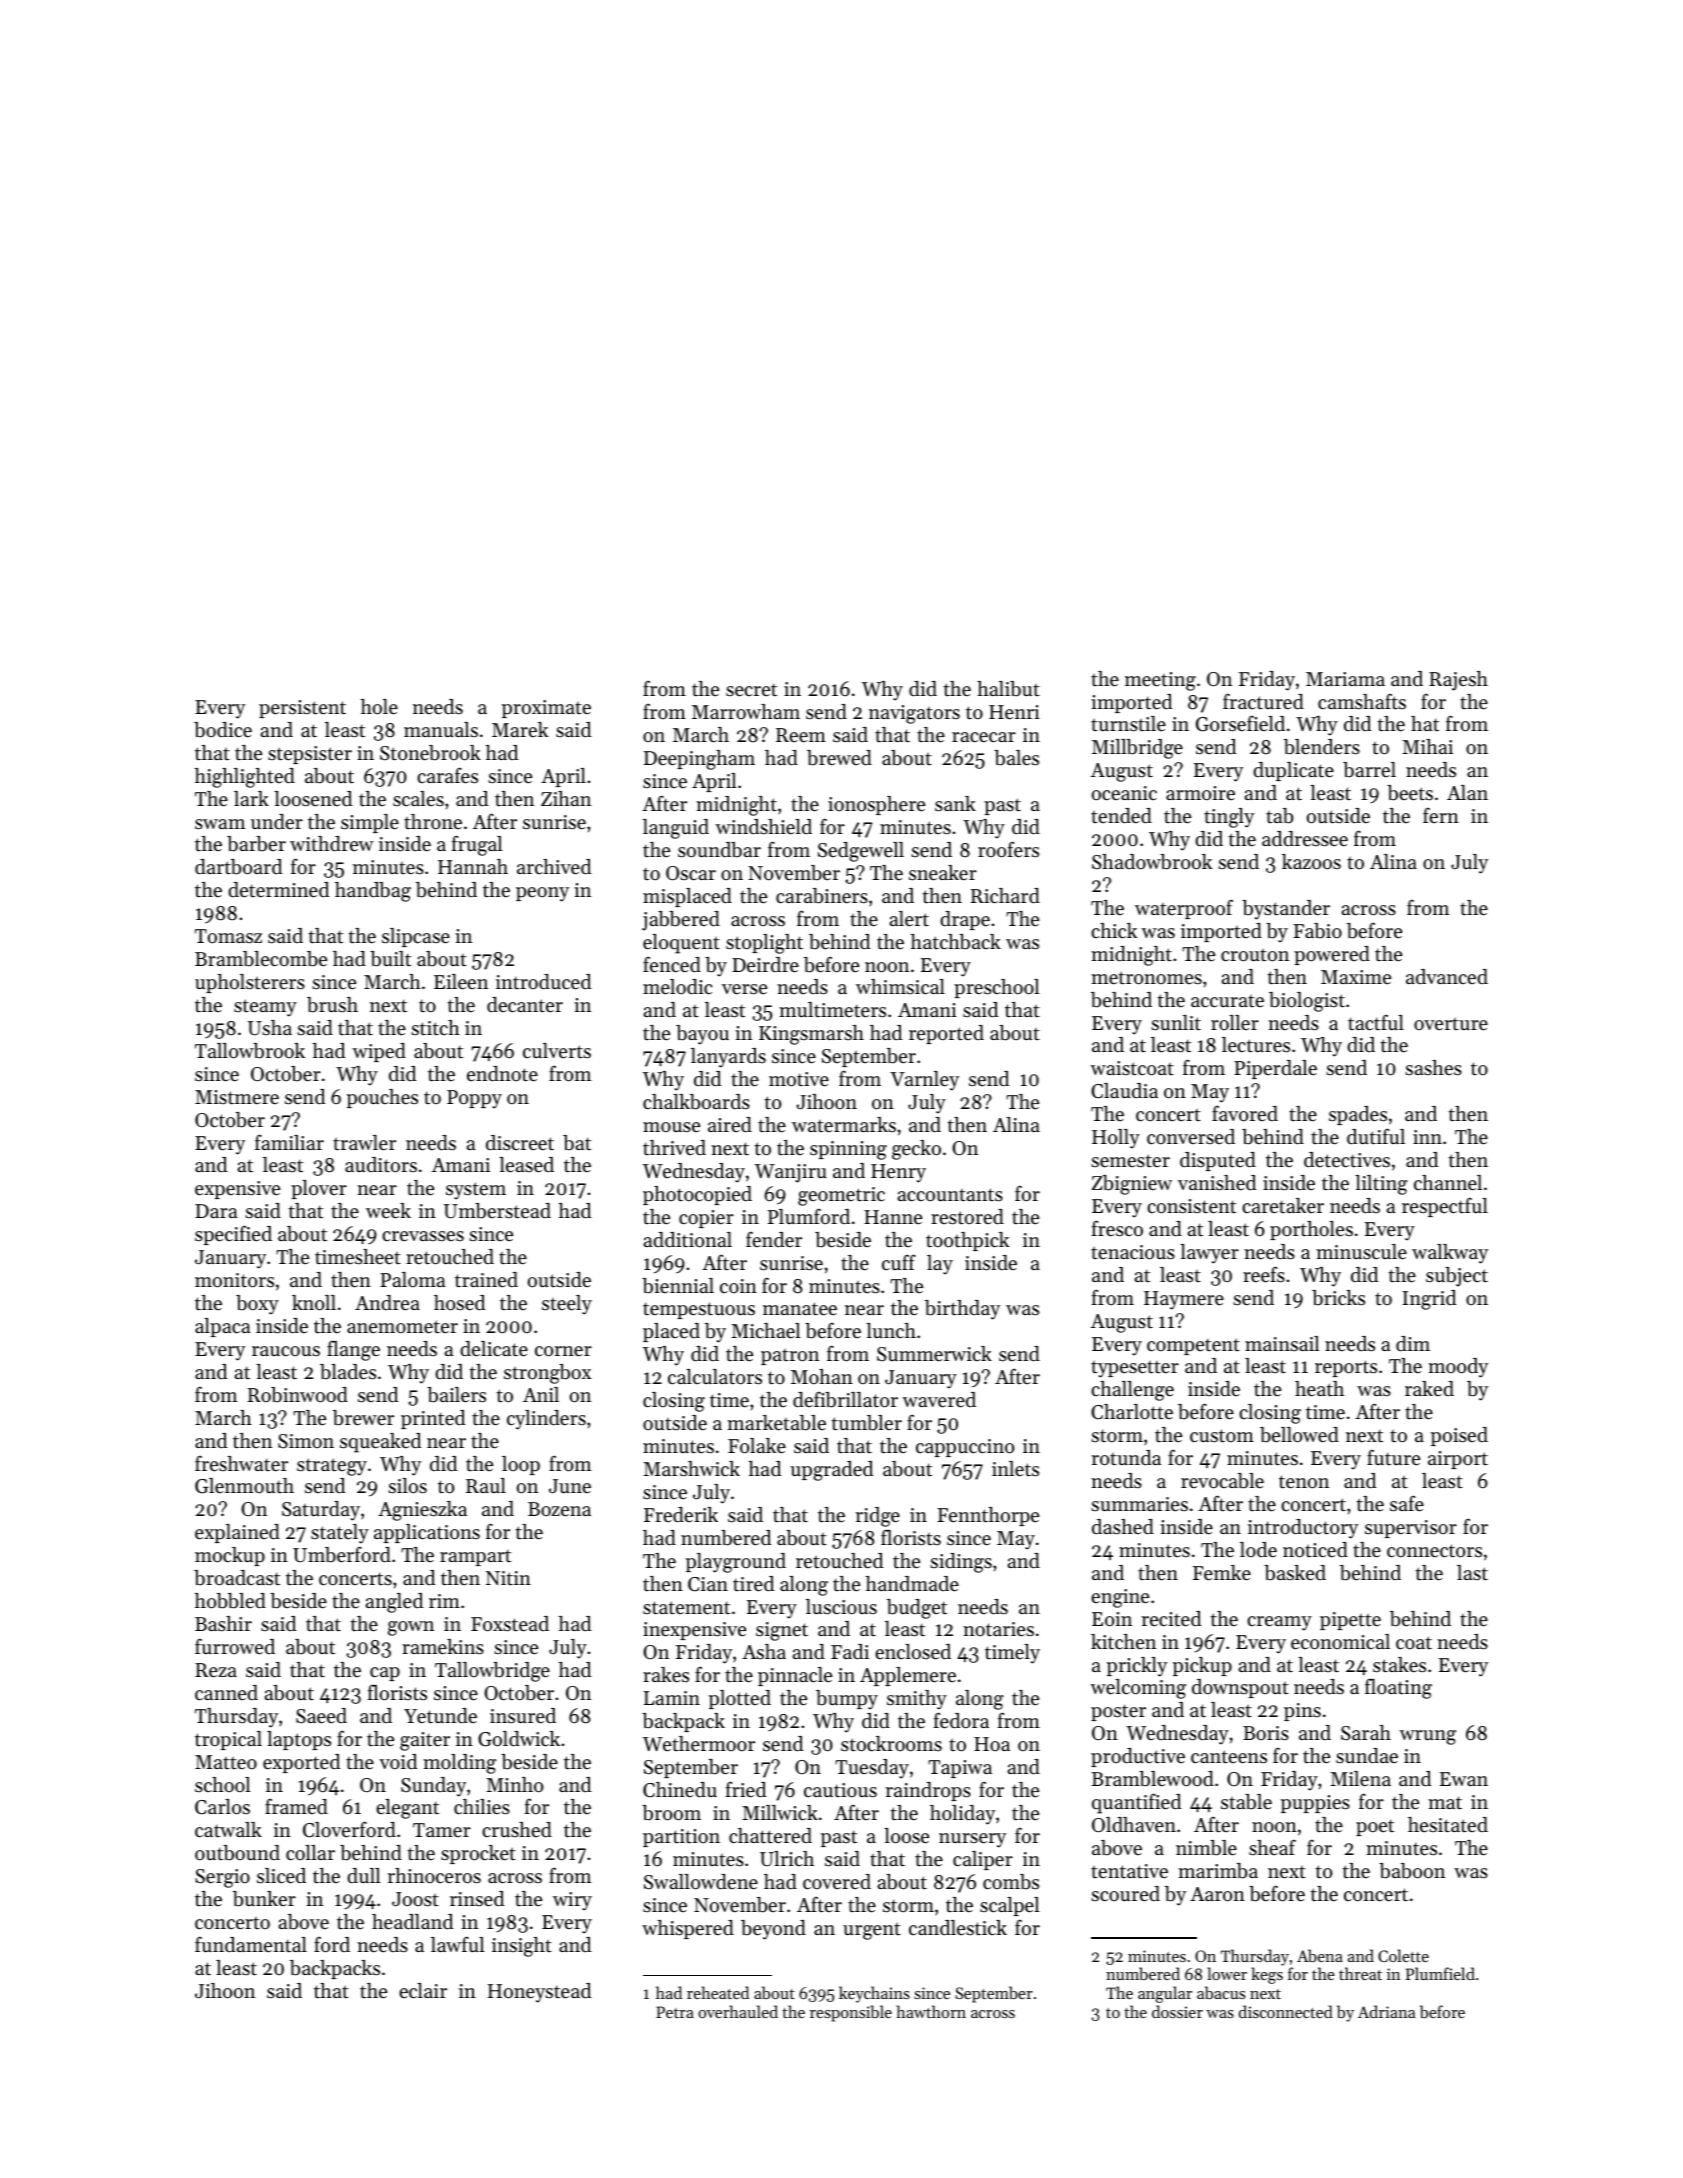 Image resolution: width=1683 pixels, height=2178 pixels. What do you see at coordinates (1015, 1469) in the image?
I see `inlets` at bounding box center [1015, 1469].
